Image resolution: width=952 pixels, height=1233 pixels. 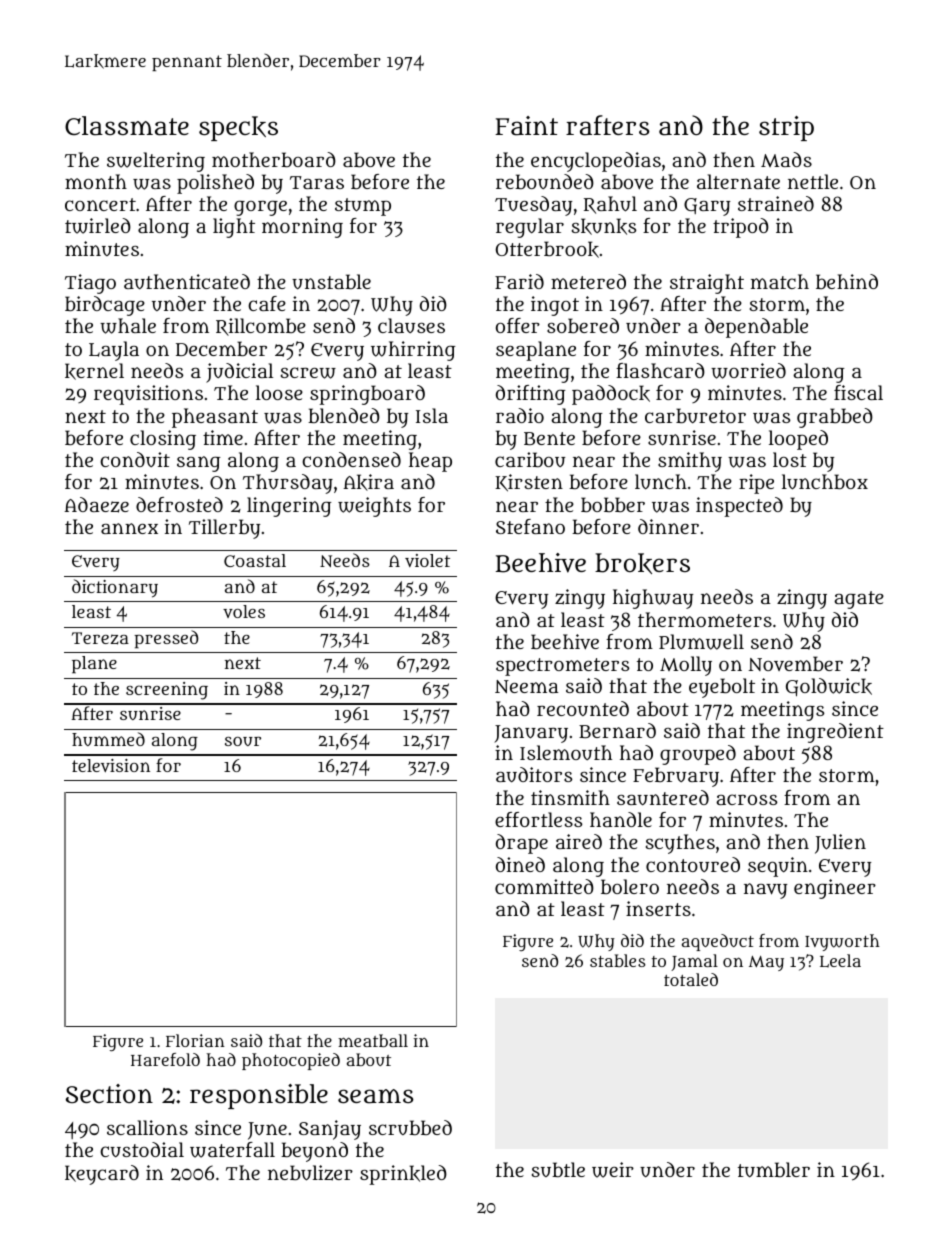 What do you see at coordinates (96, 505) in the image?
I see `Adaeze` at bounding box center [96, 505].
